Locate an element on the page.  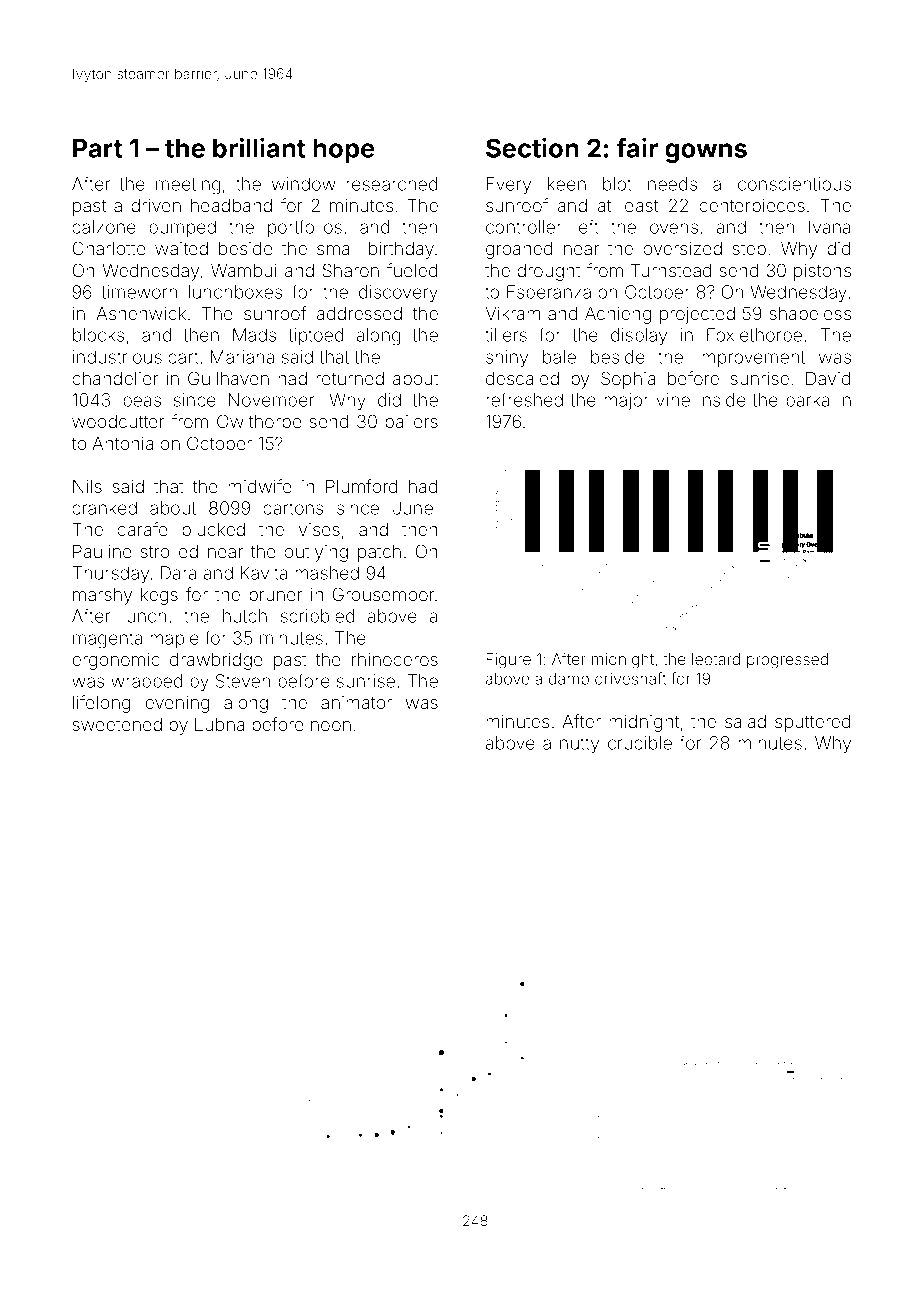
gowns is located at coordinates (706, 153).
